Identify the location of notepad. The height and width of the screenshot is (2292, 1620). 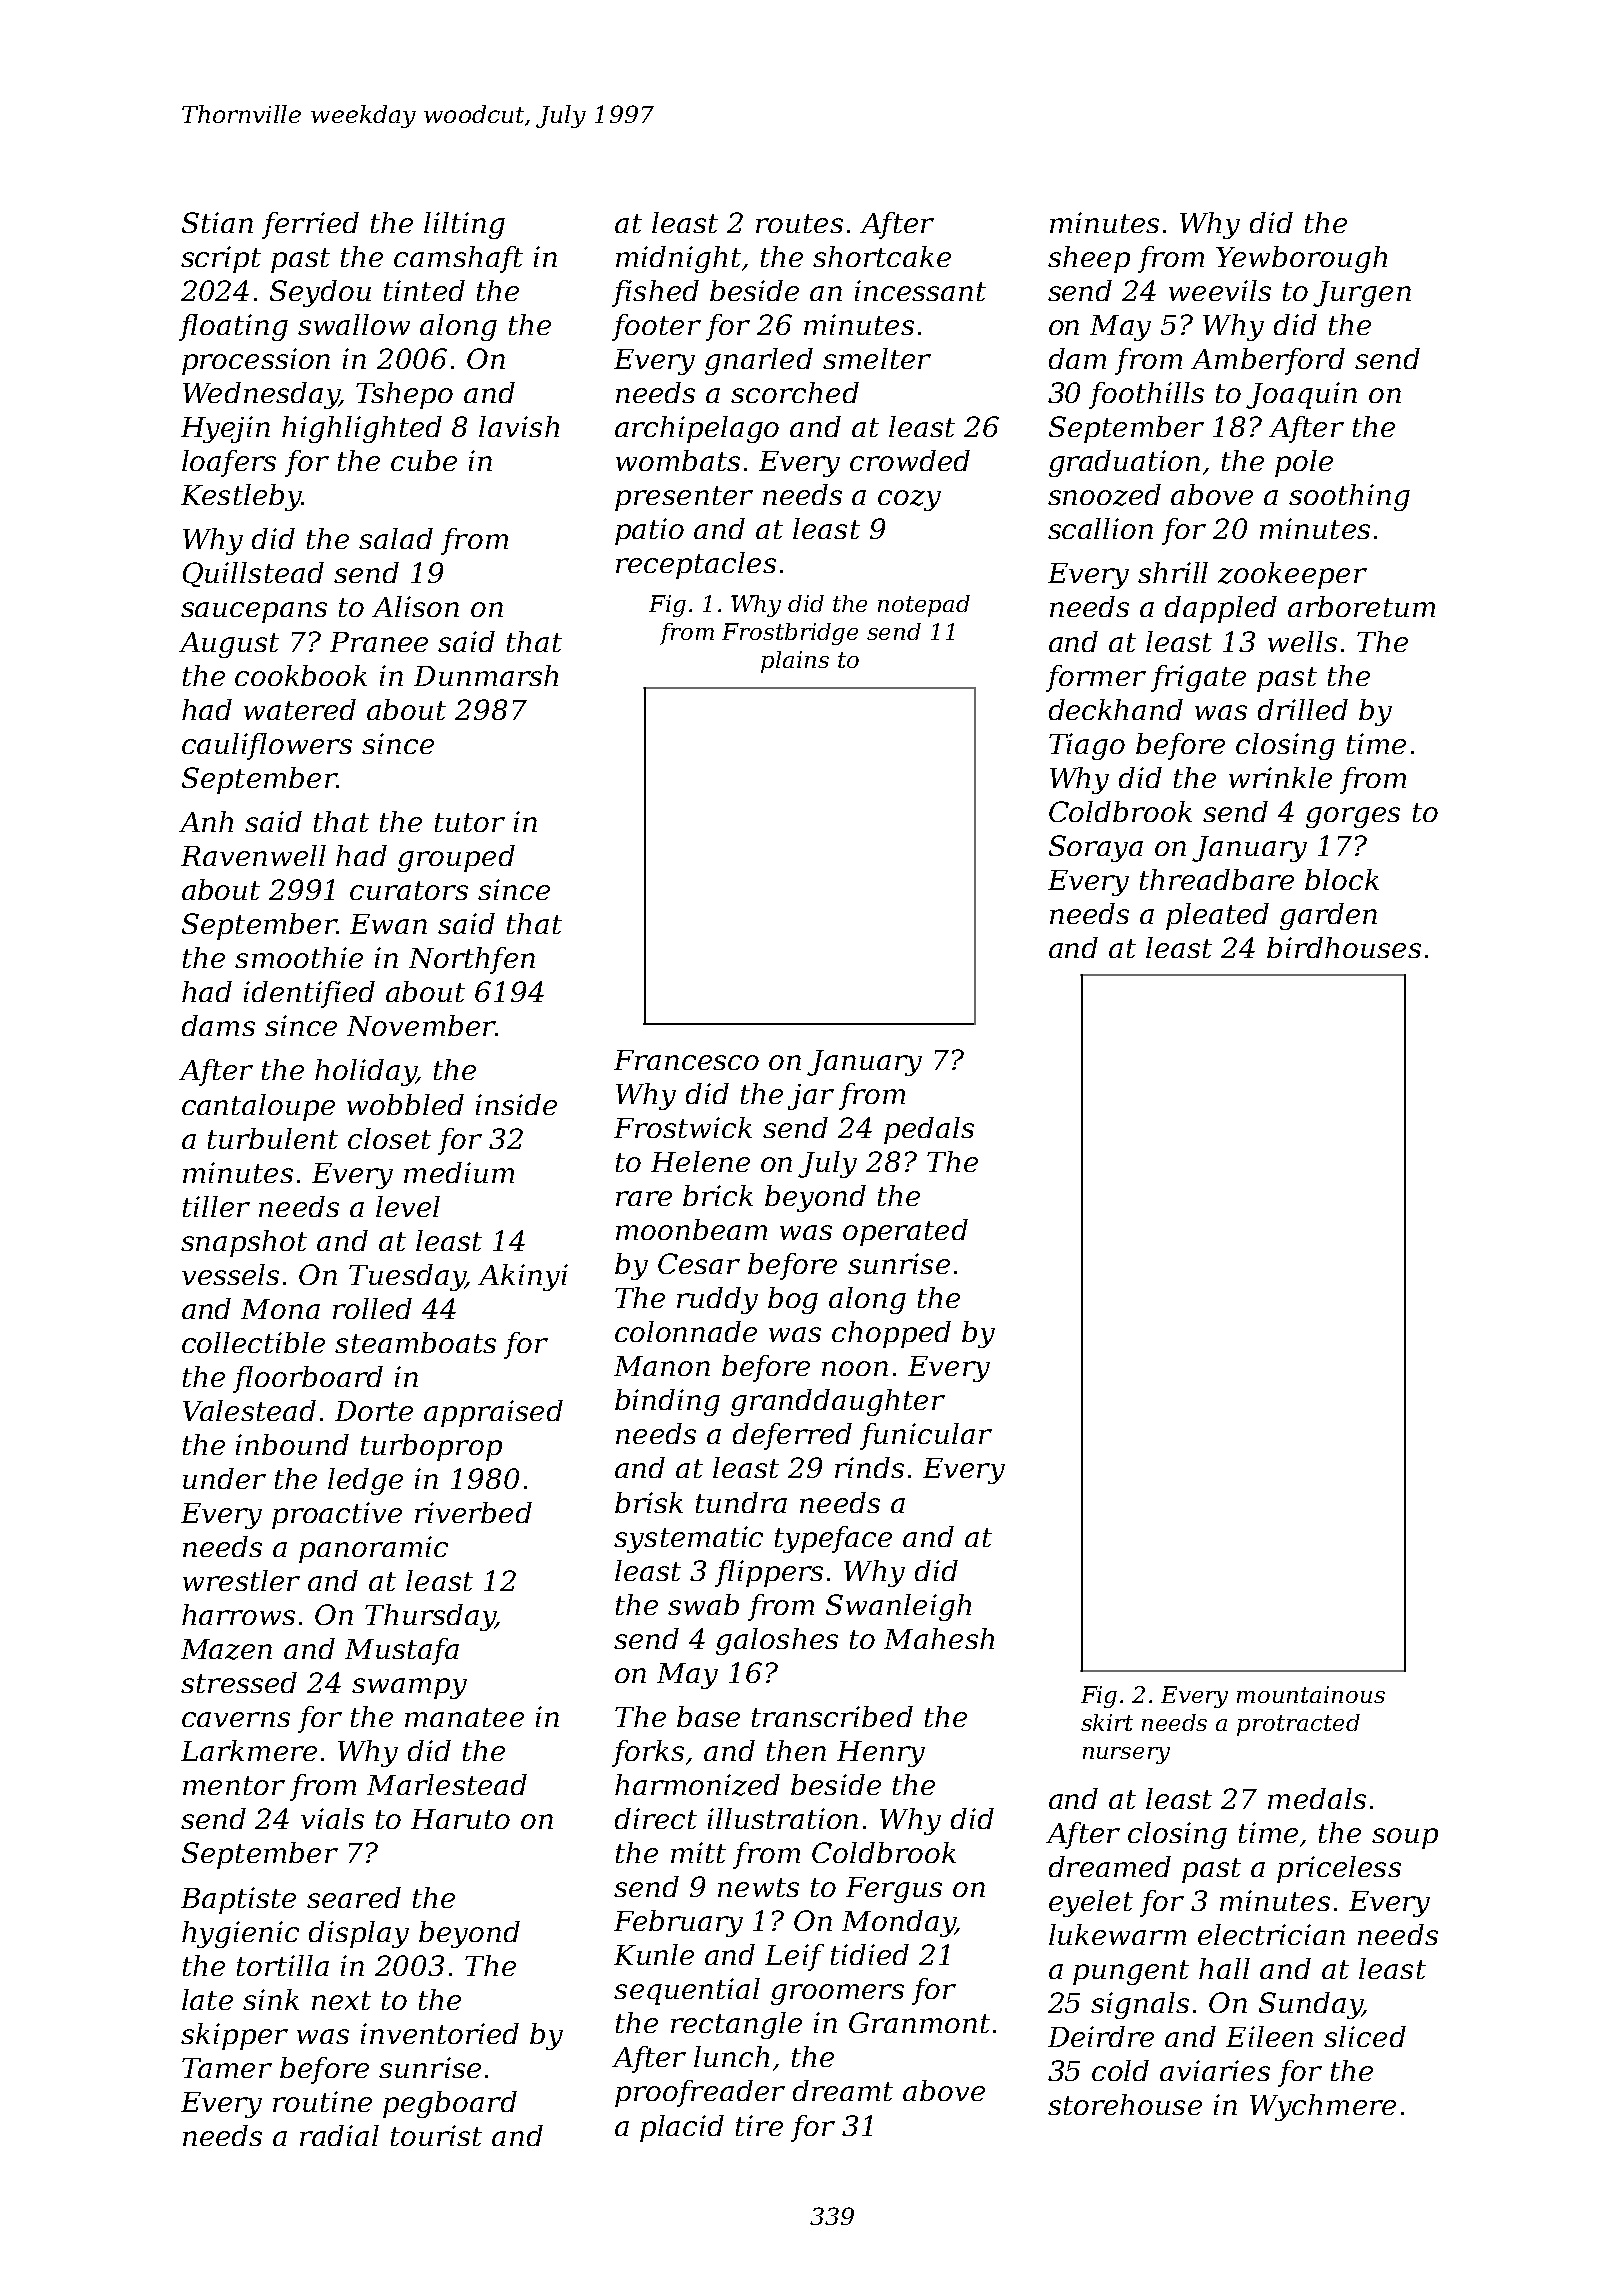
(924, 606).
